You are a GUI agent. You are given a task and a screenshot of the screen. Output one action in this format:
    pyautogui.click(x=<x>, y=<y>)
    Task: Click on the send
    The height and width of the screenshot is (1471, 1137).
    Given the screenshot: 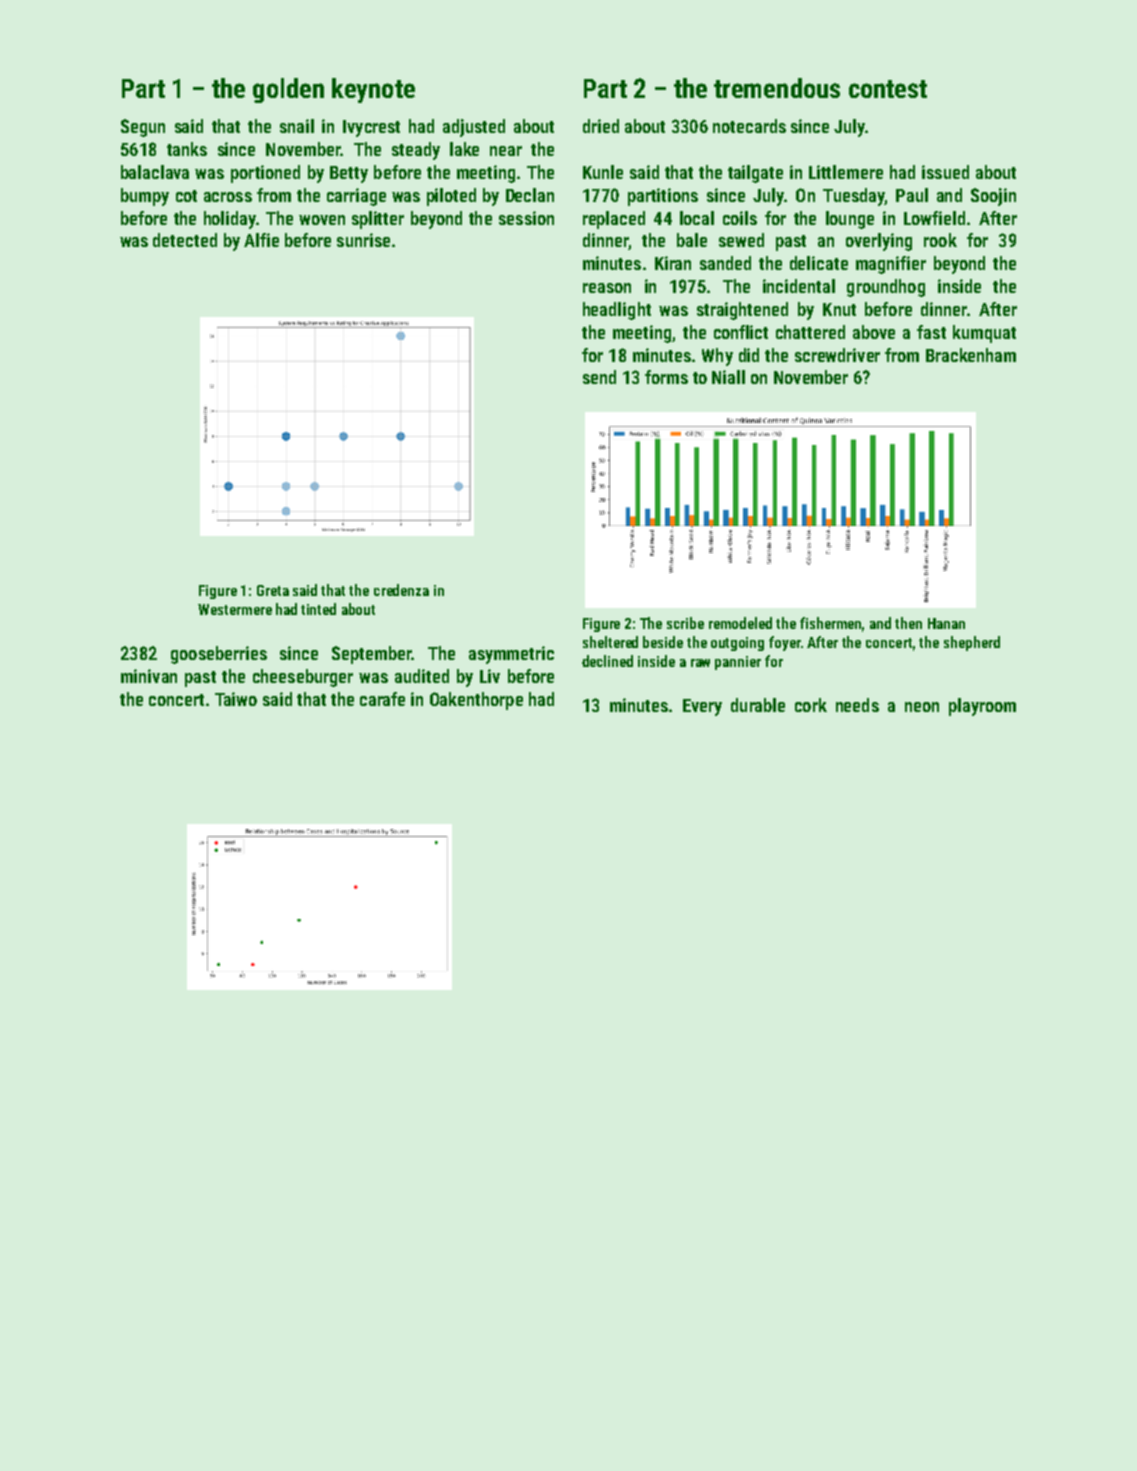 What is the action you would take?
    pyautogui.click(x=599, y=377)
